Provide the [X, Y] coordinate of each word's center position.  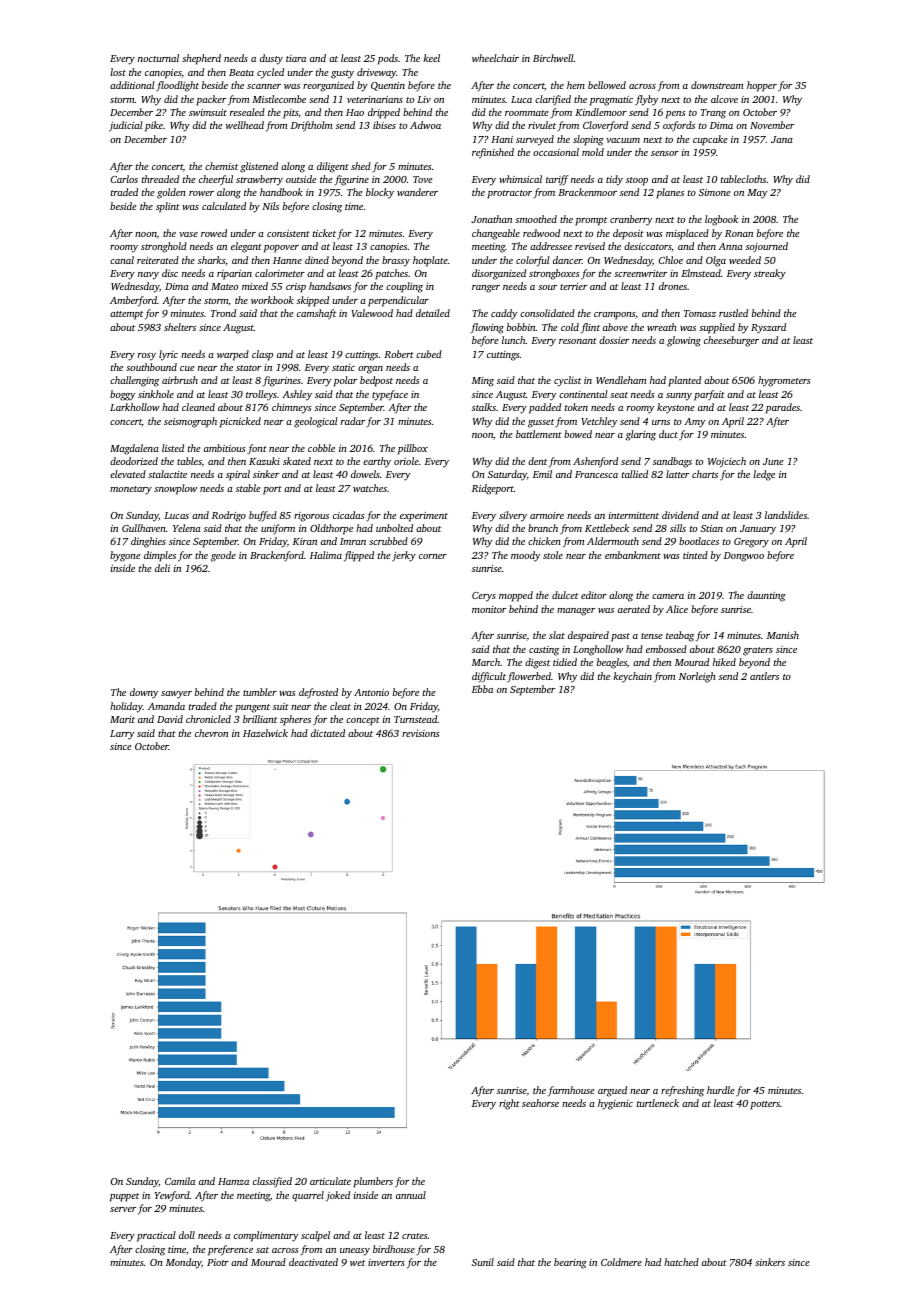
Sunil [483, 1262]
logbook [721, 220]
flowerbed [529, 677]
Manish [783, 635]
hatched [681, 1262]
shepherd [201, 59]
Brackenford [277, 556]
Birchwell [553, 58]
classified [272, 1182]
